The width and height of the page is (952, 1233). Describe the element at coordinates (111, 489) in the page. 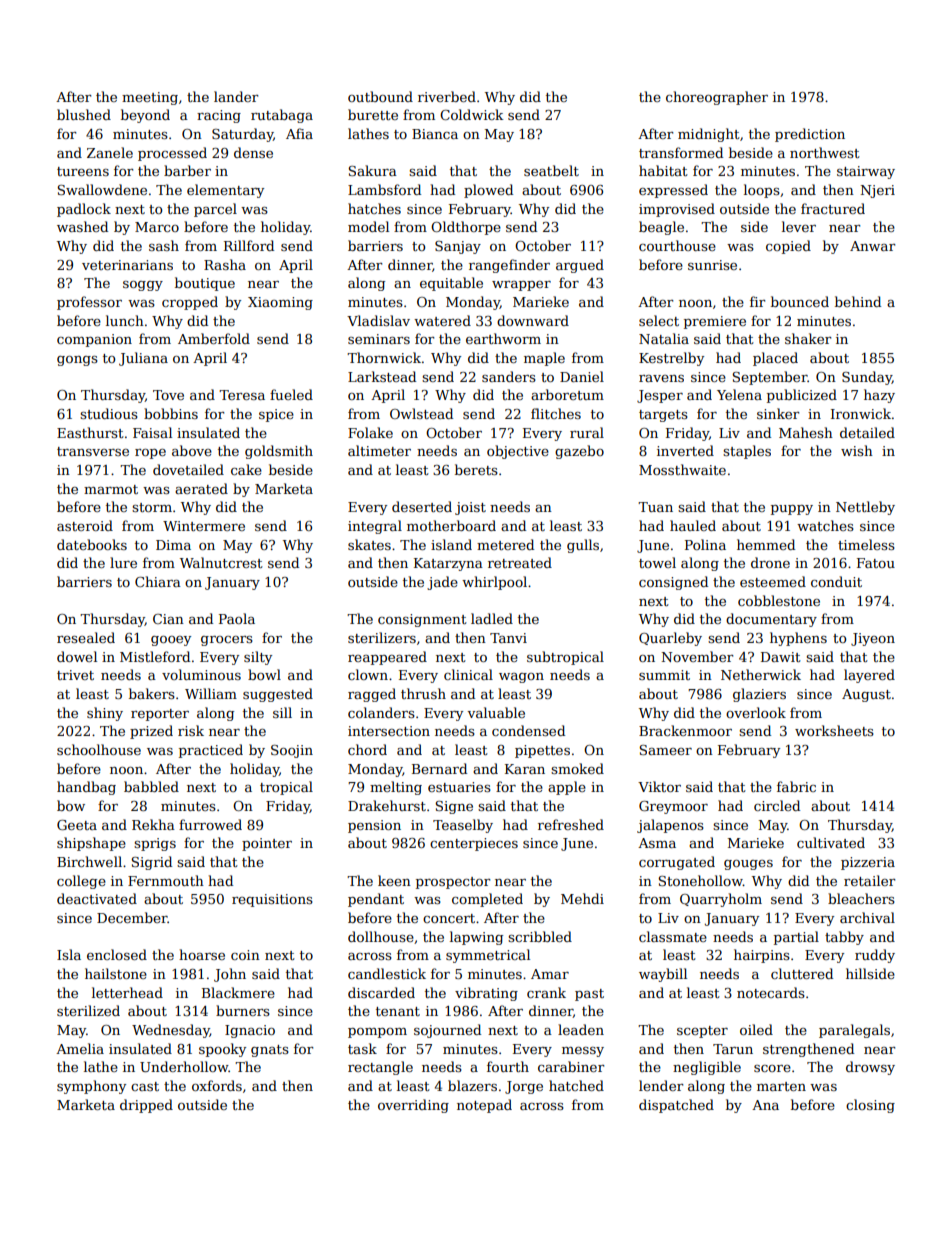

I see `marmot` at that location.
